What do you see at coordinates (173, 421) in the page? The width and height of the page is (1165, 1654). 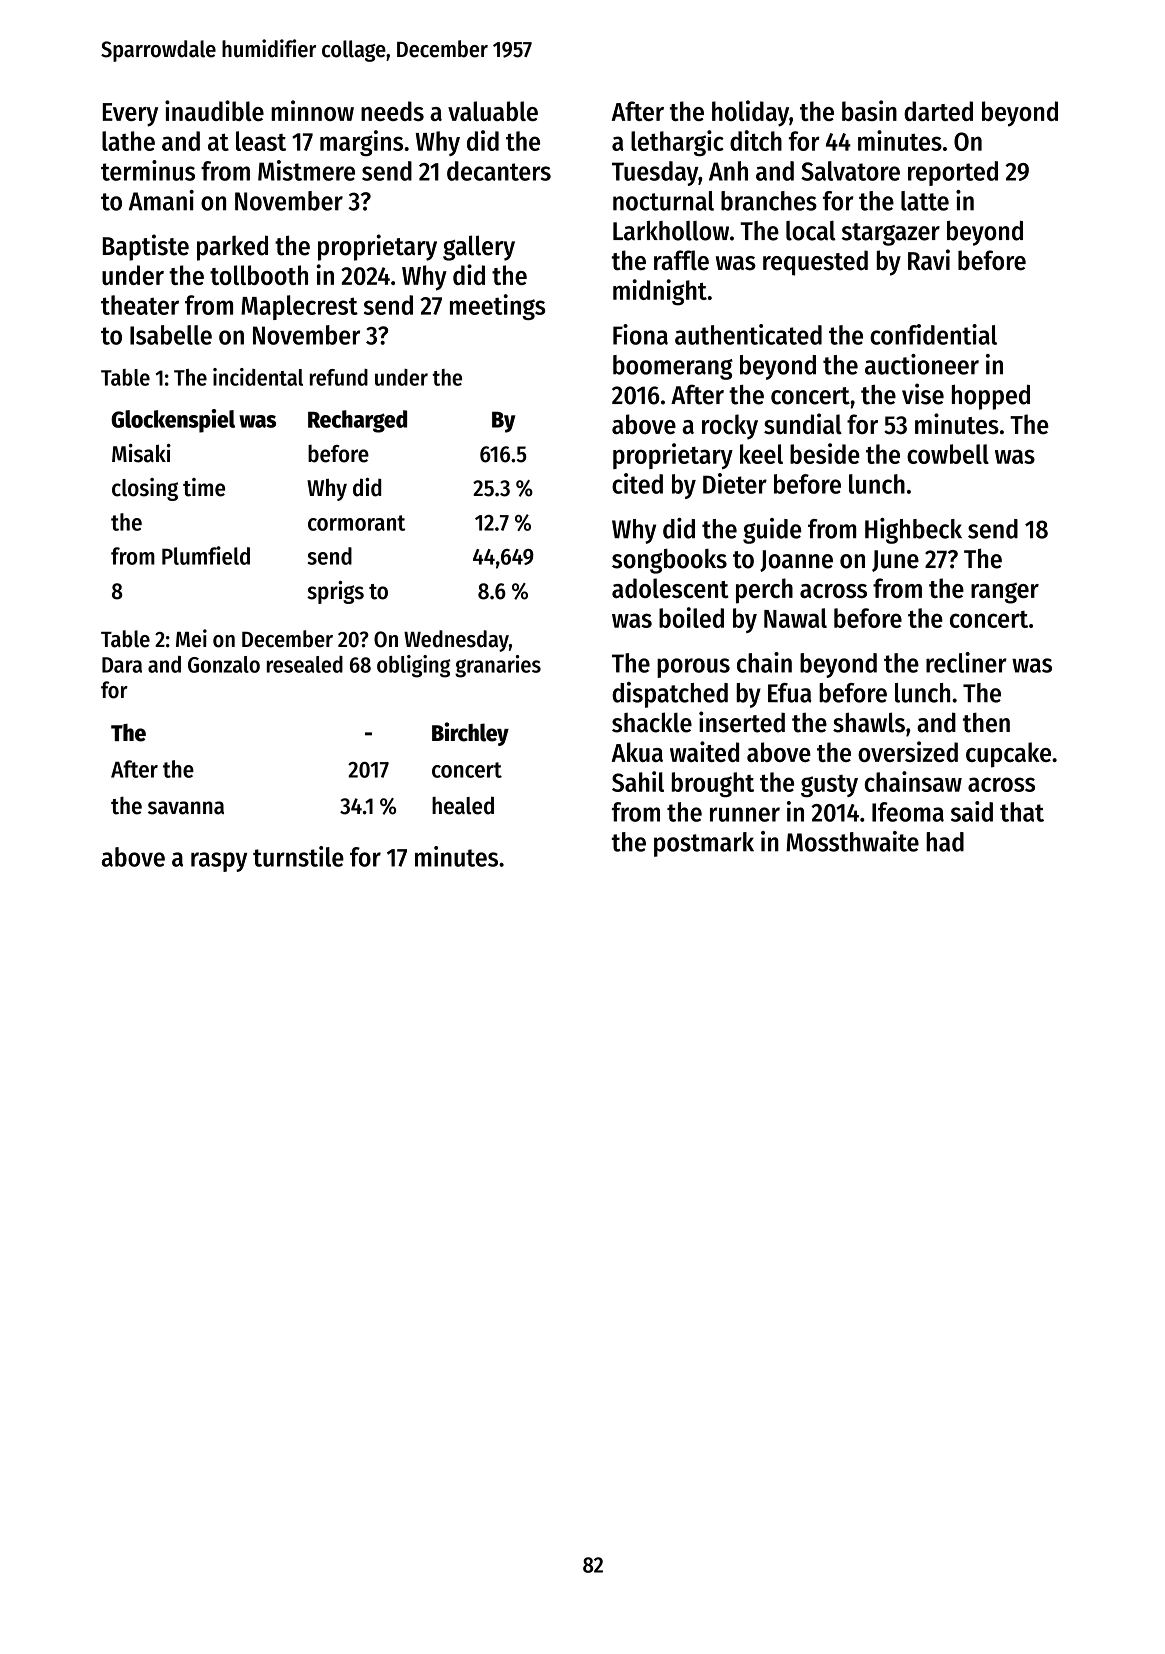 I see `Glockenspiel` at bounding box center [173, 421].
